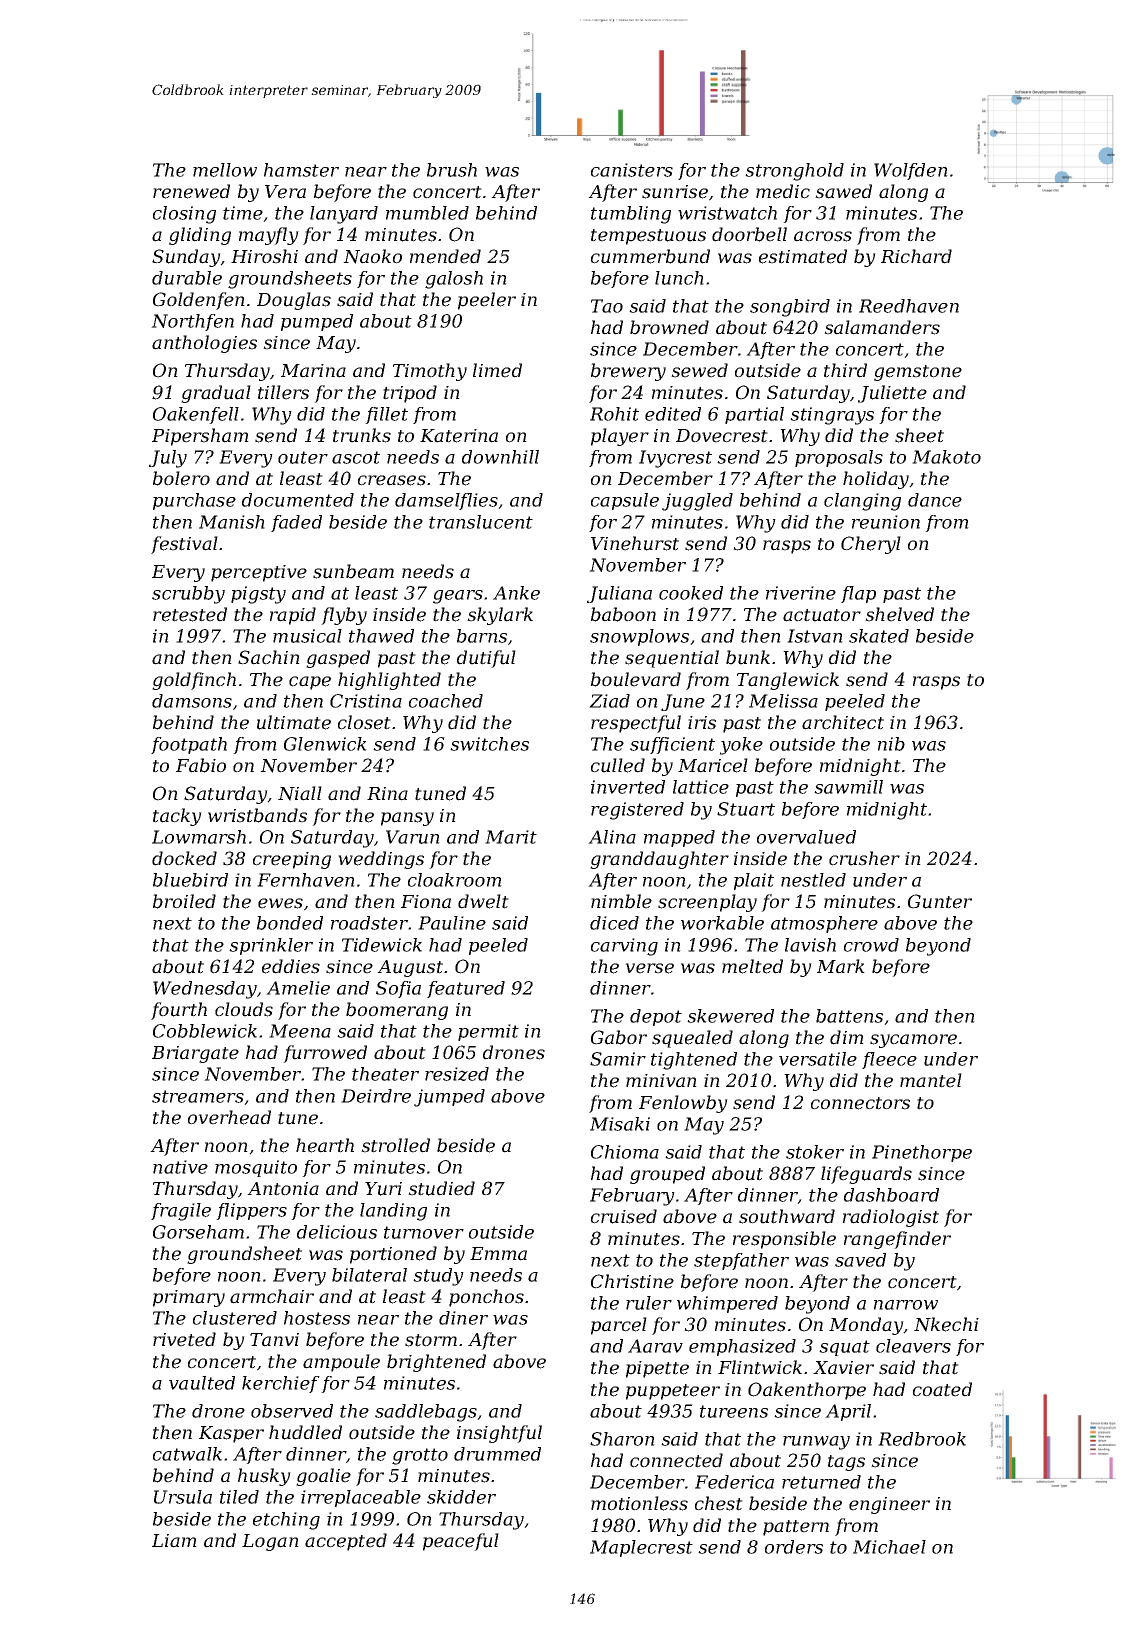  Describe the element at coordinates (632, 1281) in the page. I see `Christine` at that location.
